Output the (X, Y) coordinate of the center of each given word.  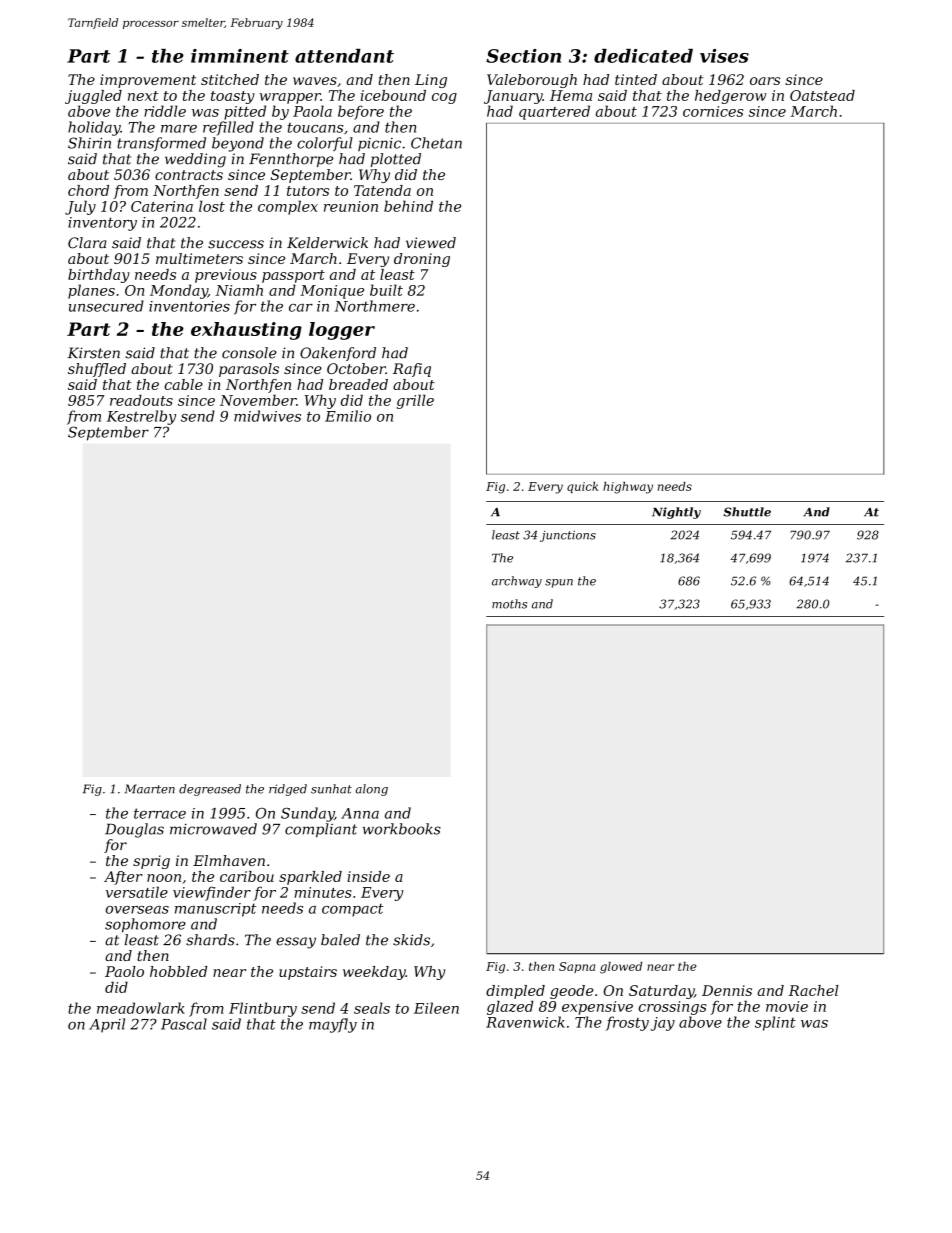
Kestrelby (141, 417)
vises (724, 56)
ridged (288, 790)
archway (517, 582)
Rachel (814, 990)
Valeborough (532, 81)
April (107, 1025)
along (371, 790)
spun (559, 583)
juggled (93, 97)
